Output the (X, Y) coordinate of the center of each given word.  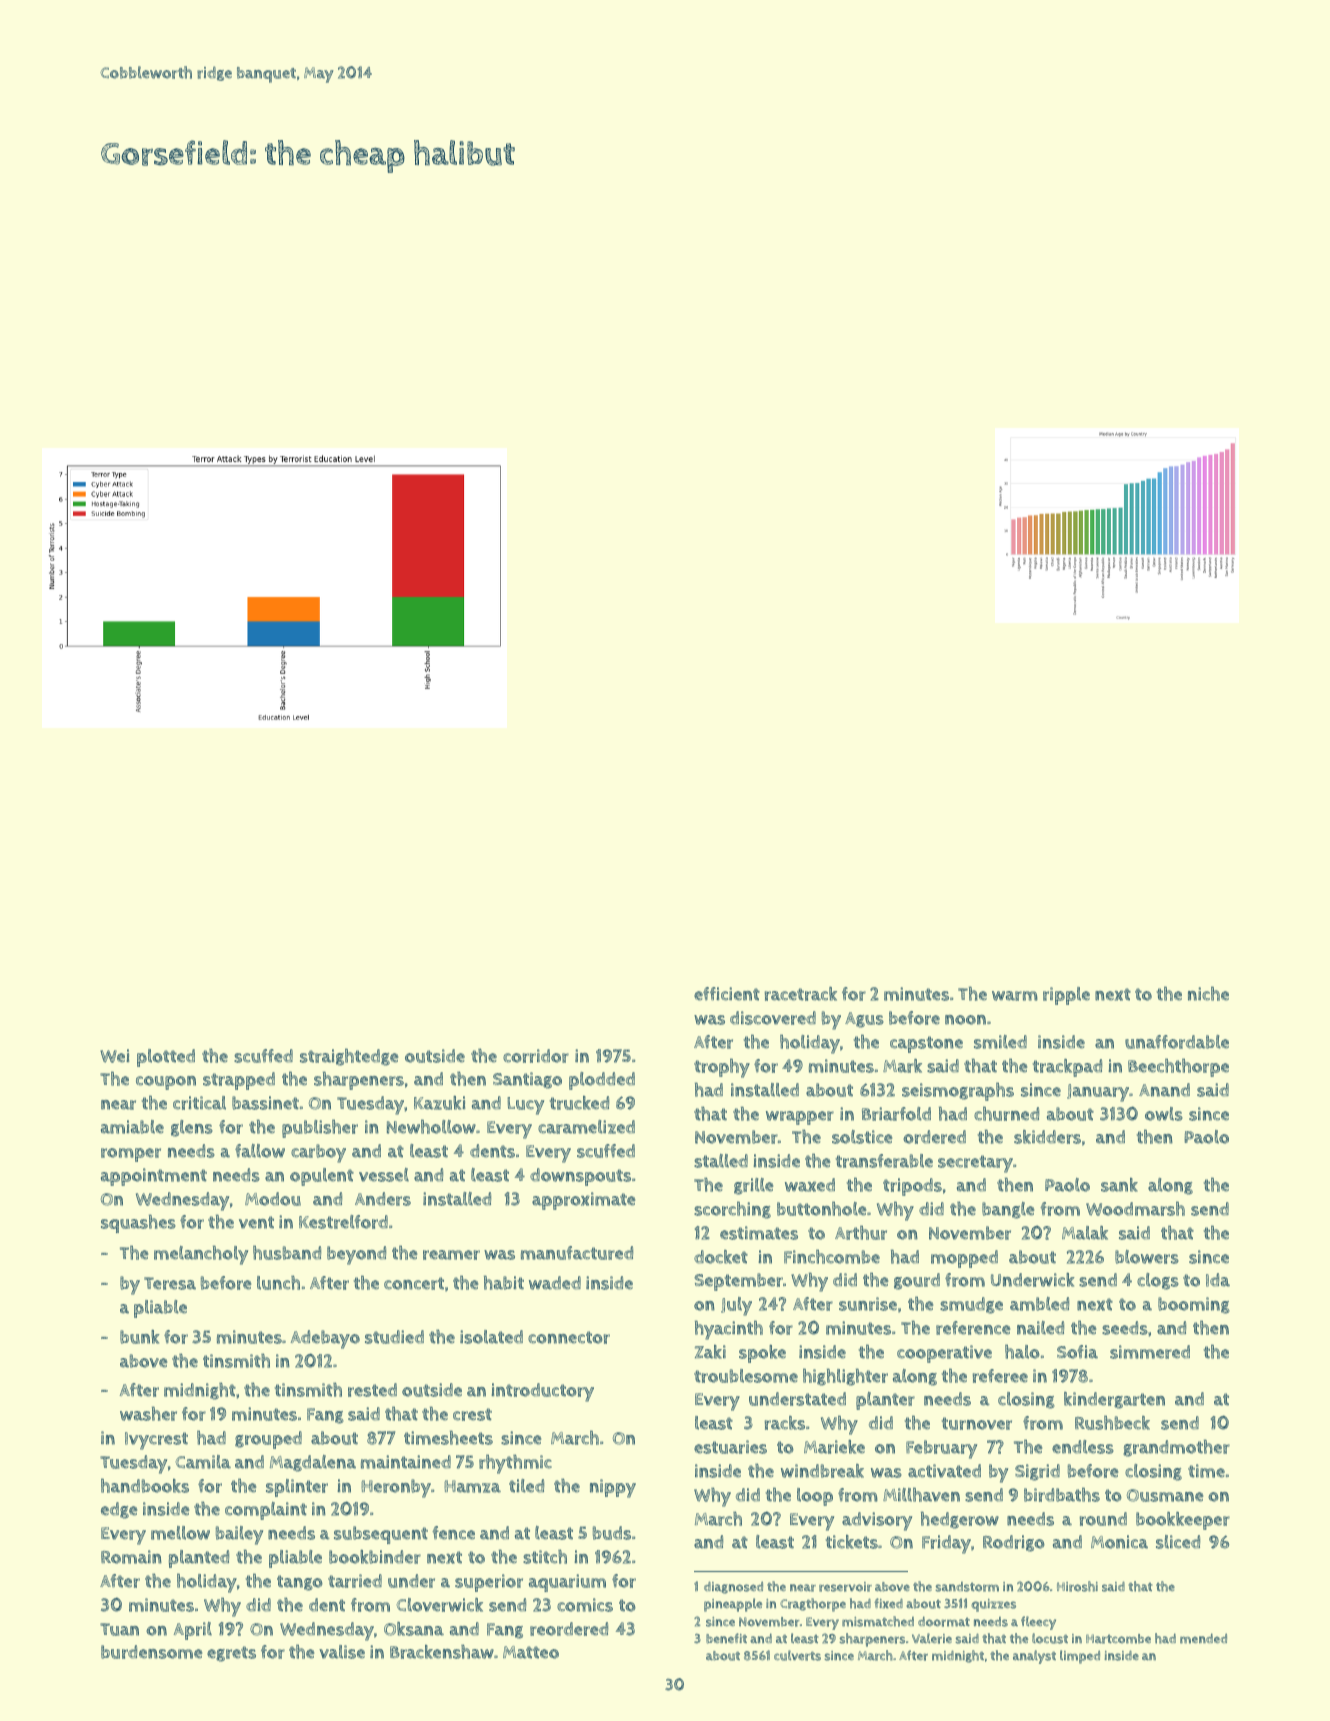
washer (148, 1413)
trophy (722, 1068)
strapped (239, 1081)
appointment (154, 1177)
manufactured (577, 1253)
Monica (1119, 1542)
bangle (1008, 1210)
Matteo (531, 1652)
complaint (266, 1511)
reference (973, 1328)
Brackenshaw (442, 1651)
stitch (545, 1556)
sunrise (868, 1304)
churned (1006, 1113)
